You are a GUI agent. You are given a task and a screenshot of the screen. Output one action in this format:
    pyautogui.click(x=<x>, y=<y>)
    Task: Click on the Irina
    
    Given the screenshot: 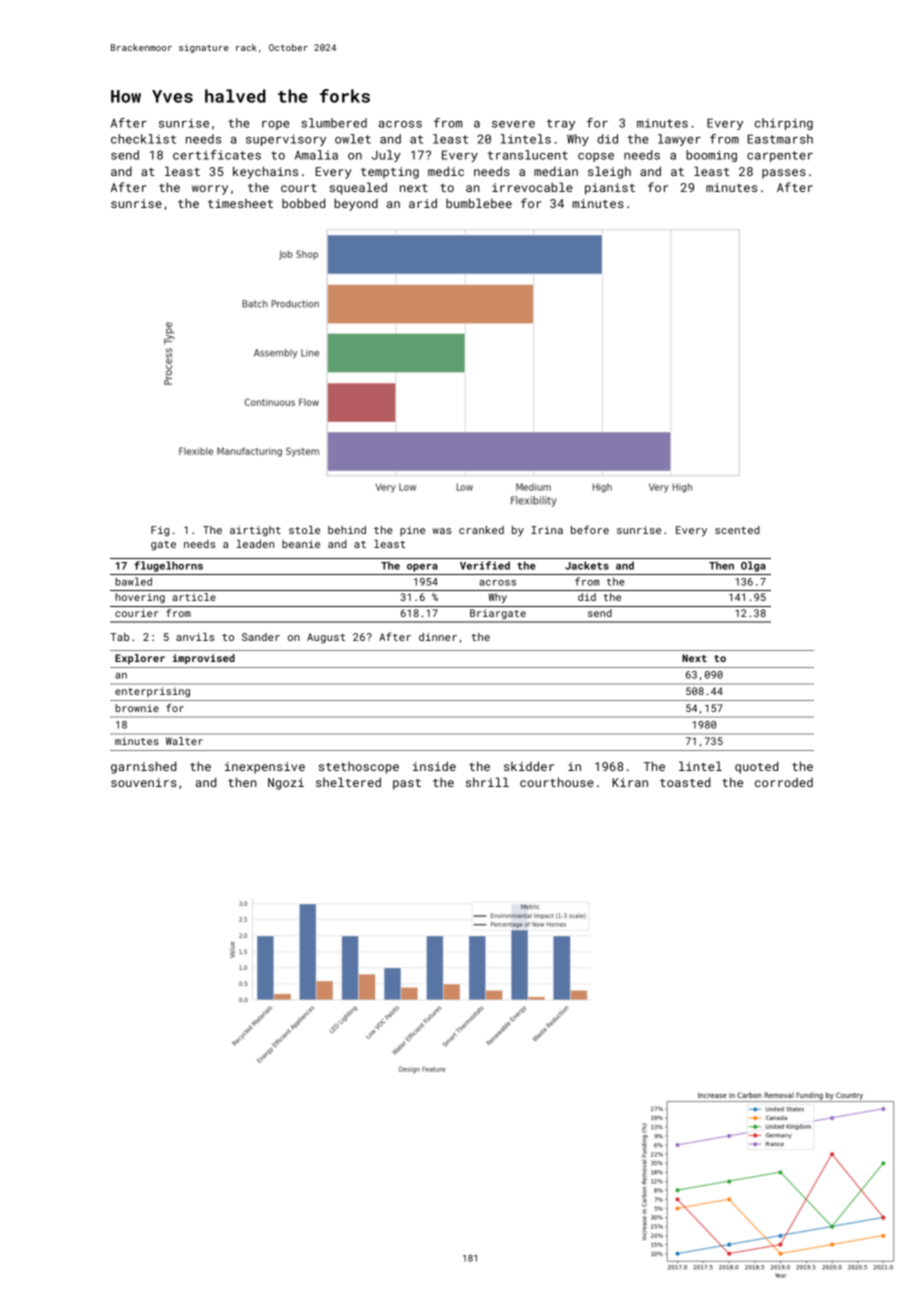 What is the action you would take?
    pyautogui.click(x=547, y=530)
